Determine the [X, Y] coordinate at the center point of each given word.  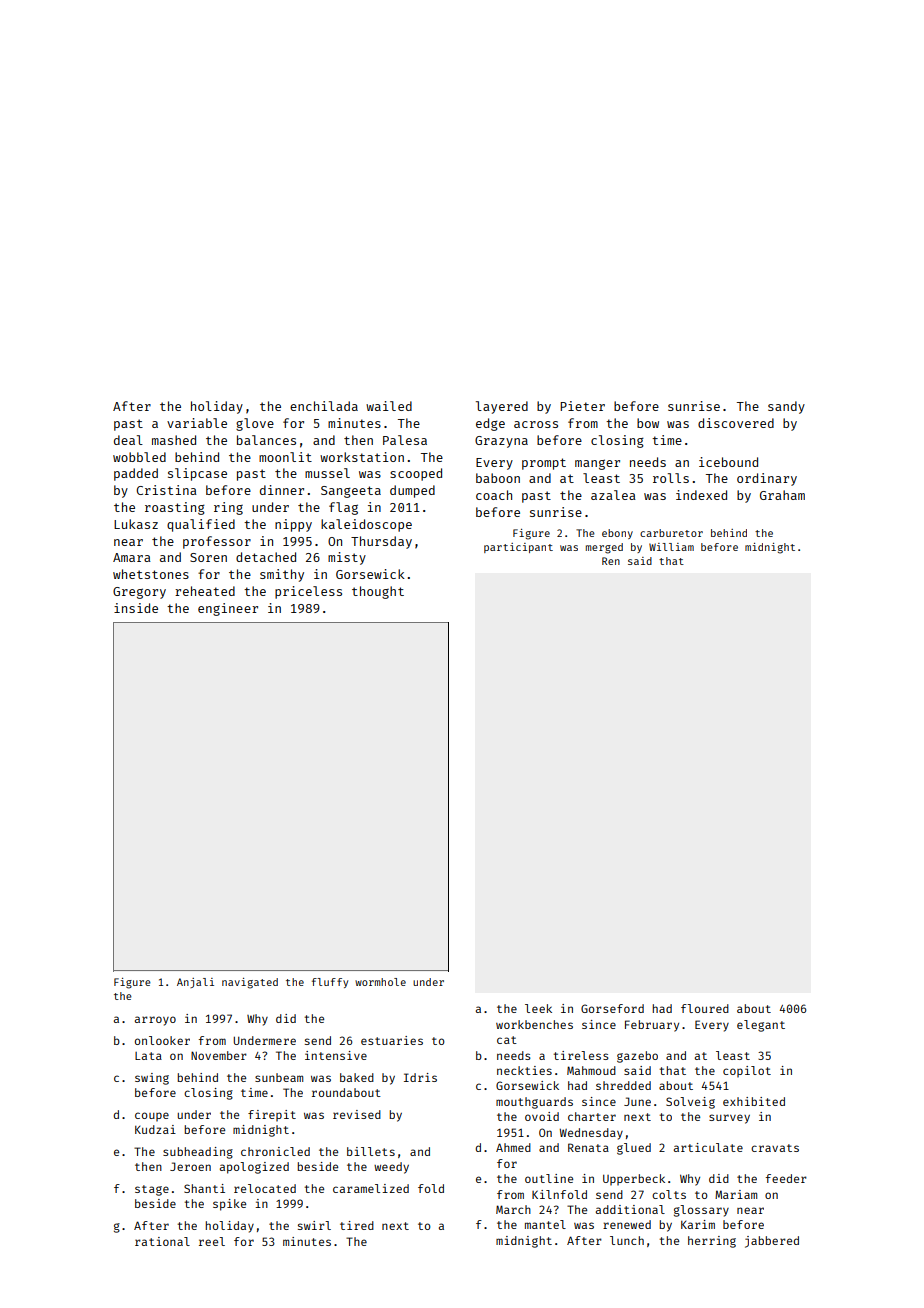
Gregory [139, 593]
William [671, 547]
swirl [314, 1225]
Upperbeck [634, 1180]
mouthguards [534, 1103]
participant [518, 548]
